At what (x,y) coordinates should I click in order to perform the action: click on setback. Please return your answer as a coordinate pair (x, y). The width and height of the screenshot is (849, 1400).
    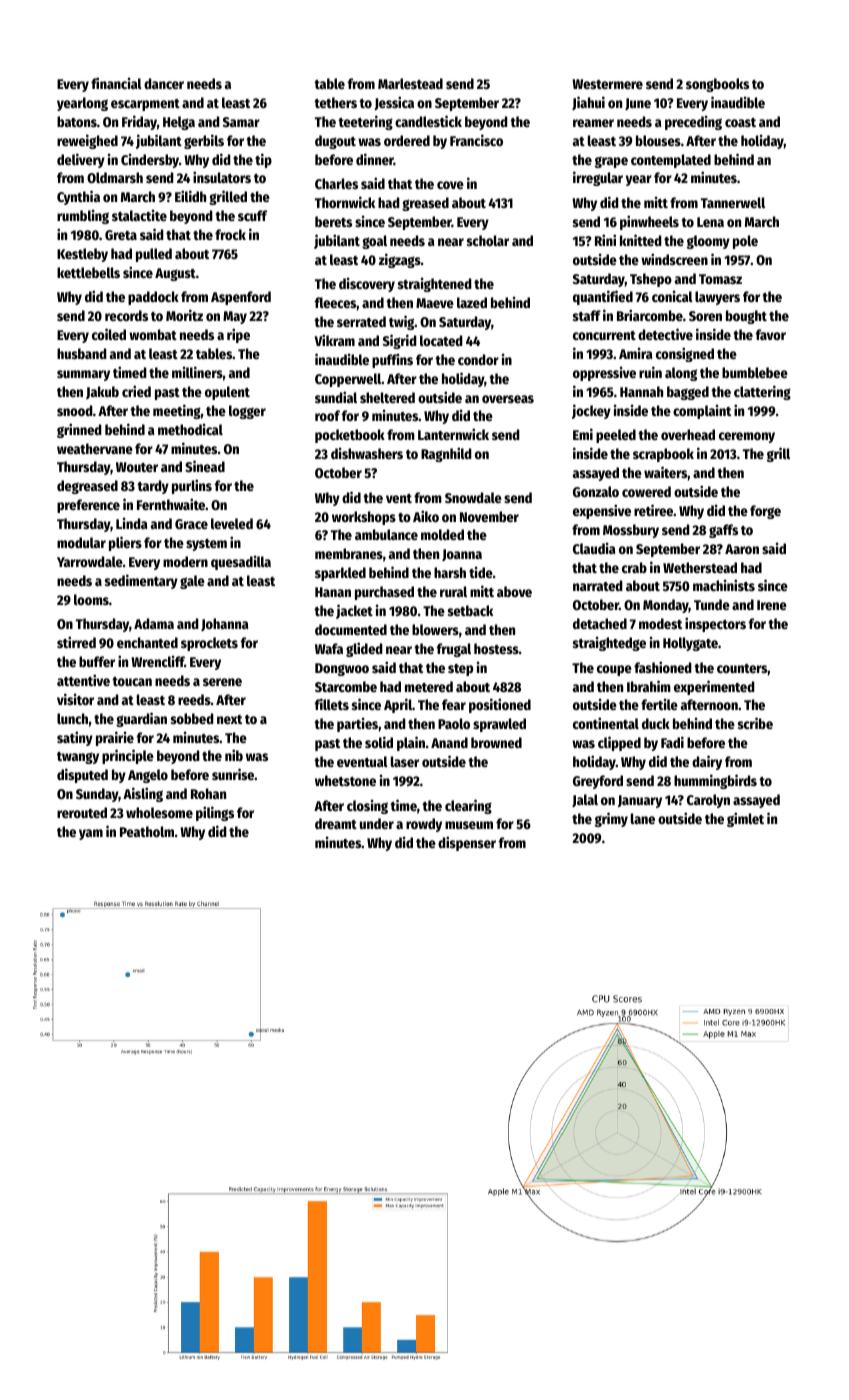
    Looking at the image, I should click on (470, 610).
